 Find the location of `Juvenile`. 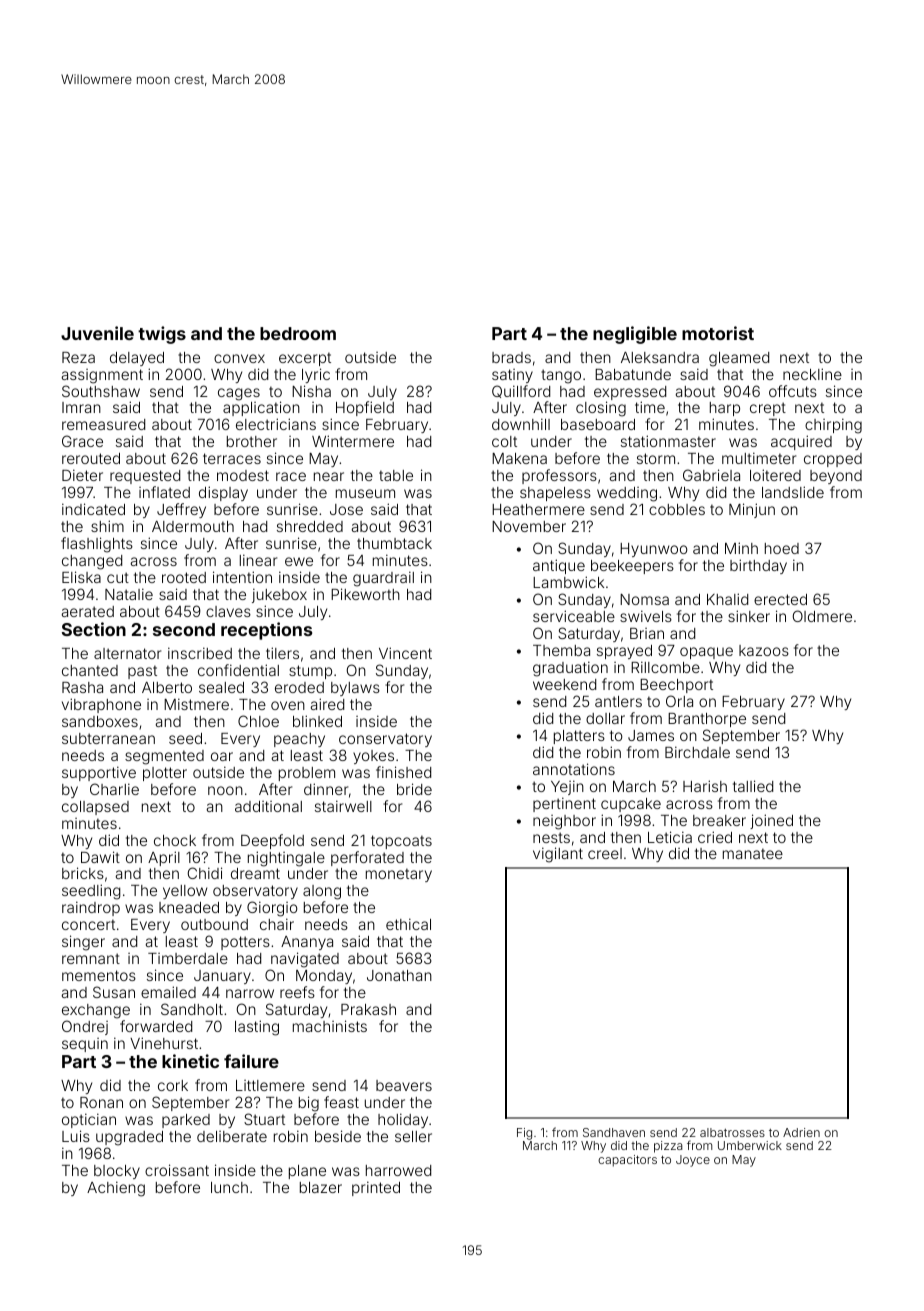

Juvenile is located at coordinates (97, 333).
